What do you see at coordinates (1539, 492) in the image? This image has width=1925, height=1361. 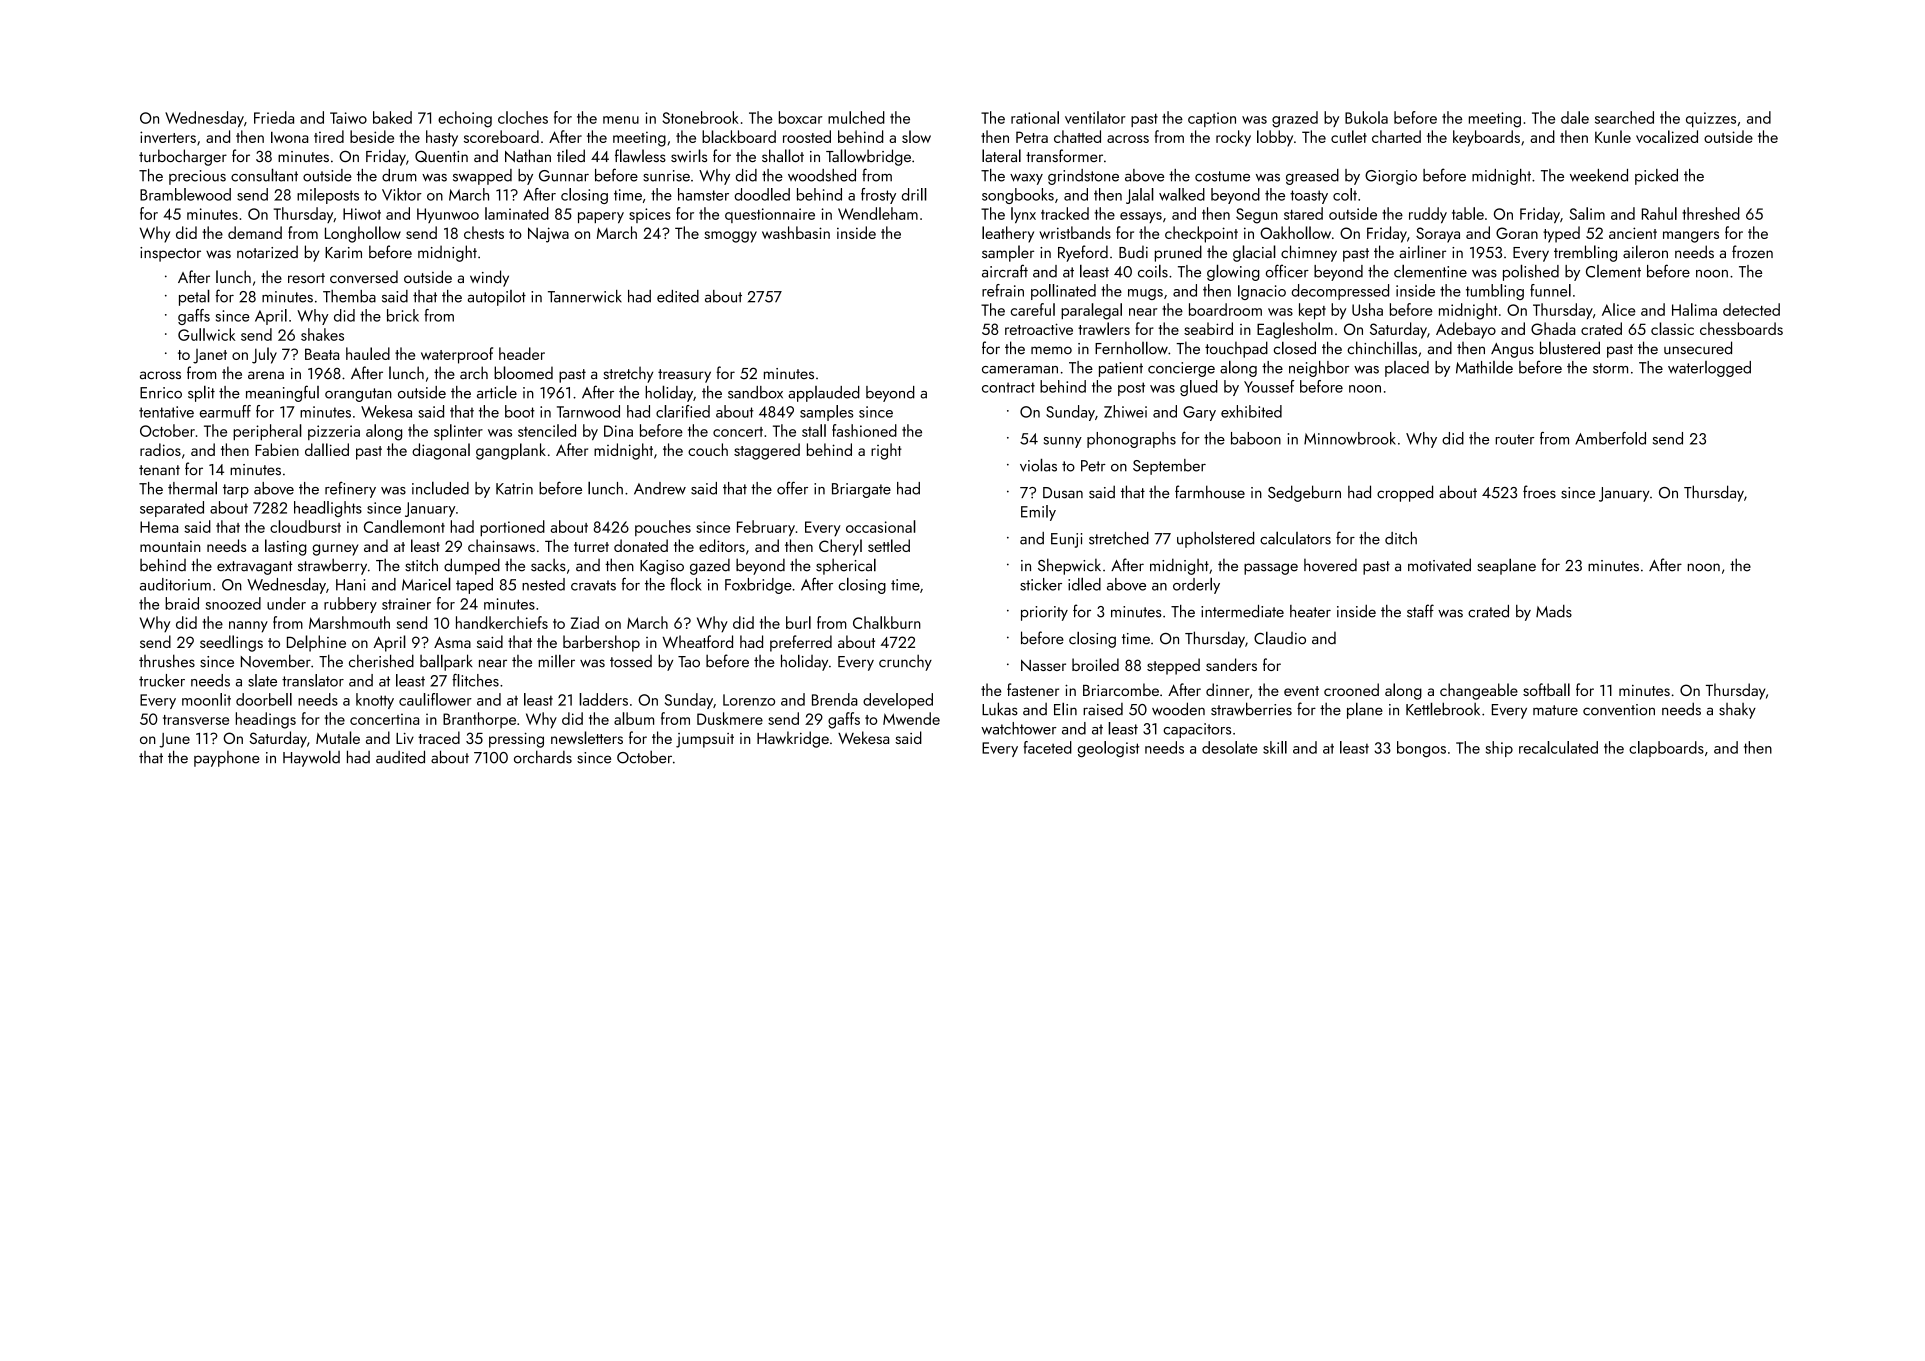 I see `froes` at bounding box center [1539, 492].
